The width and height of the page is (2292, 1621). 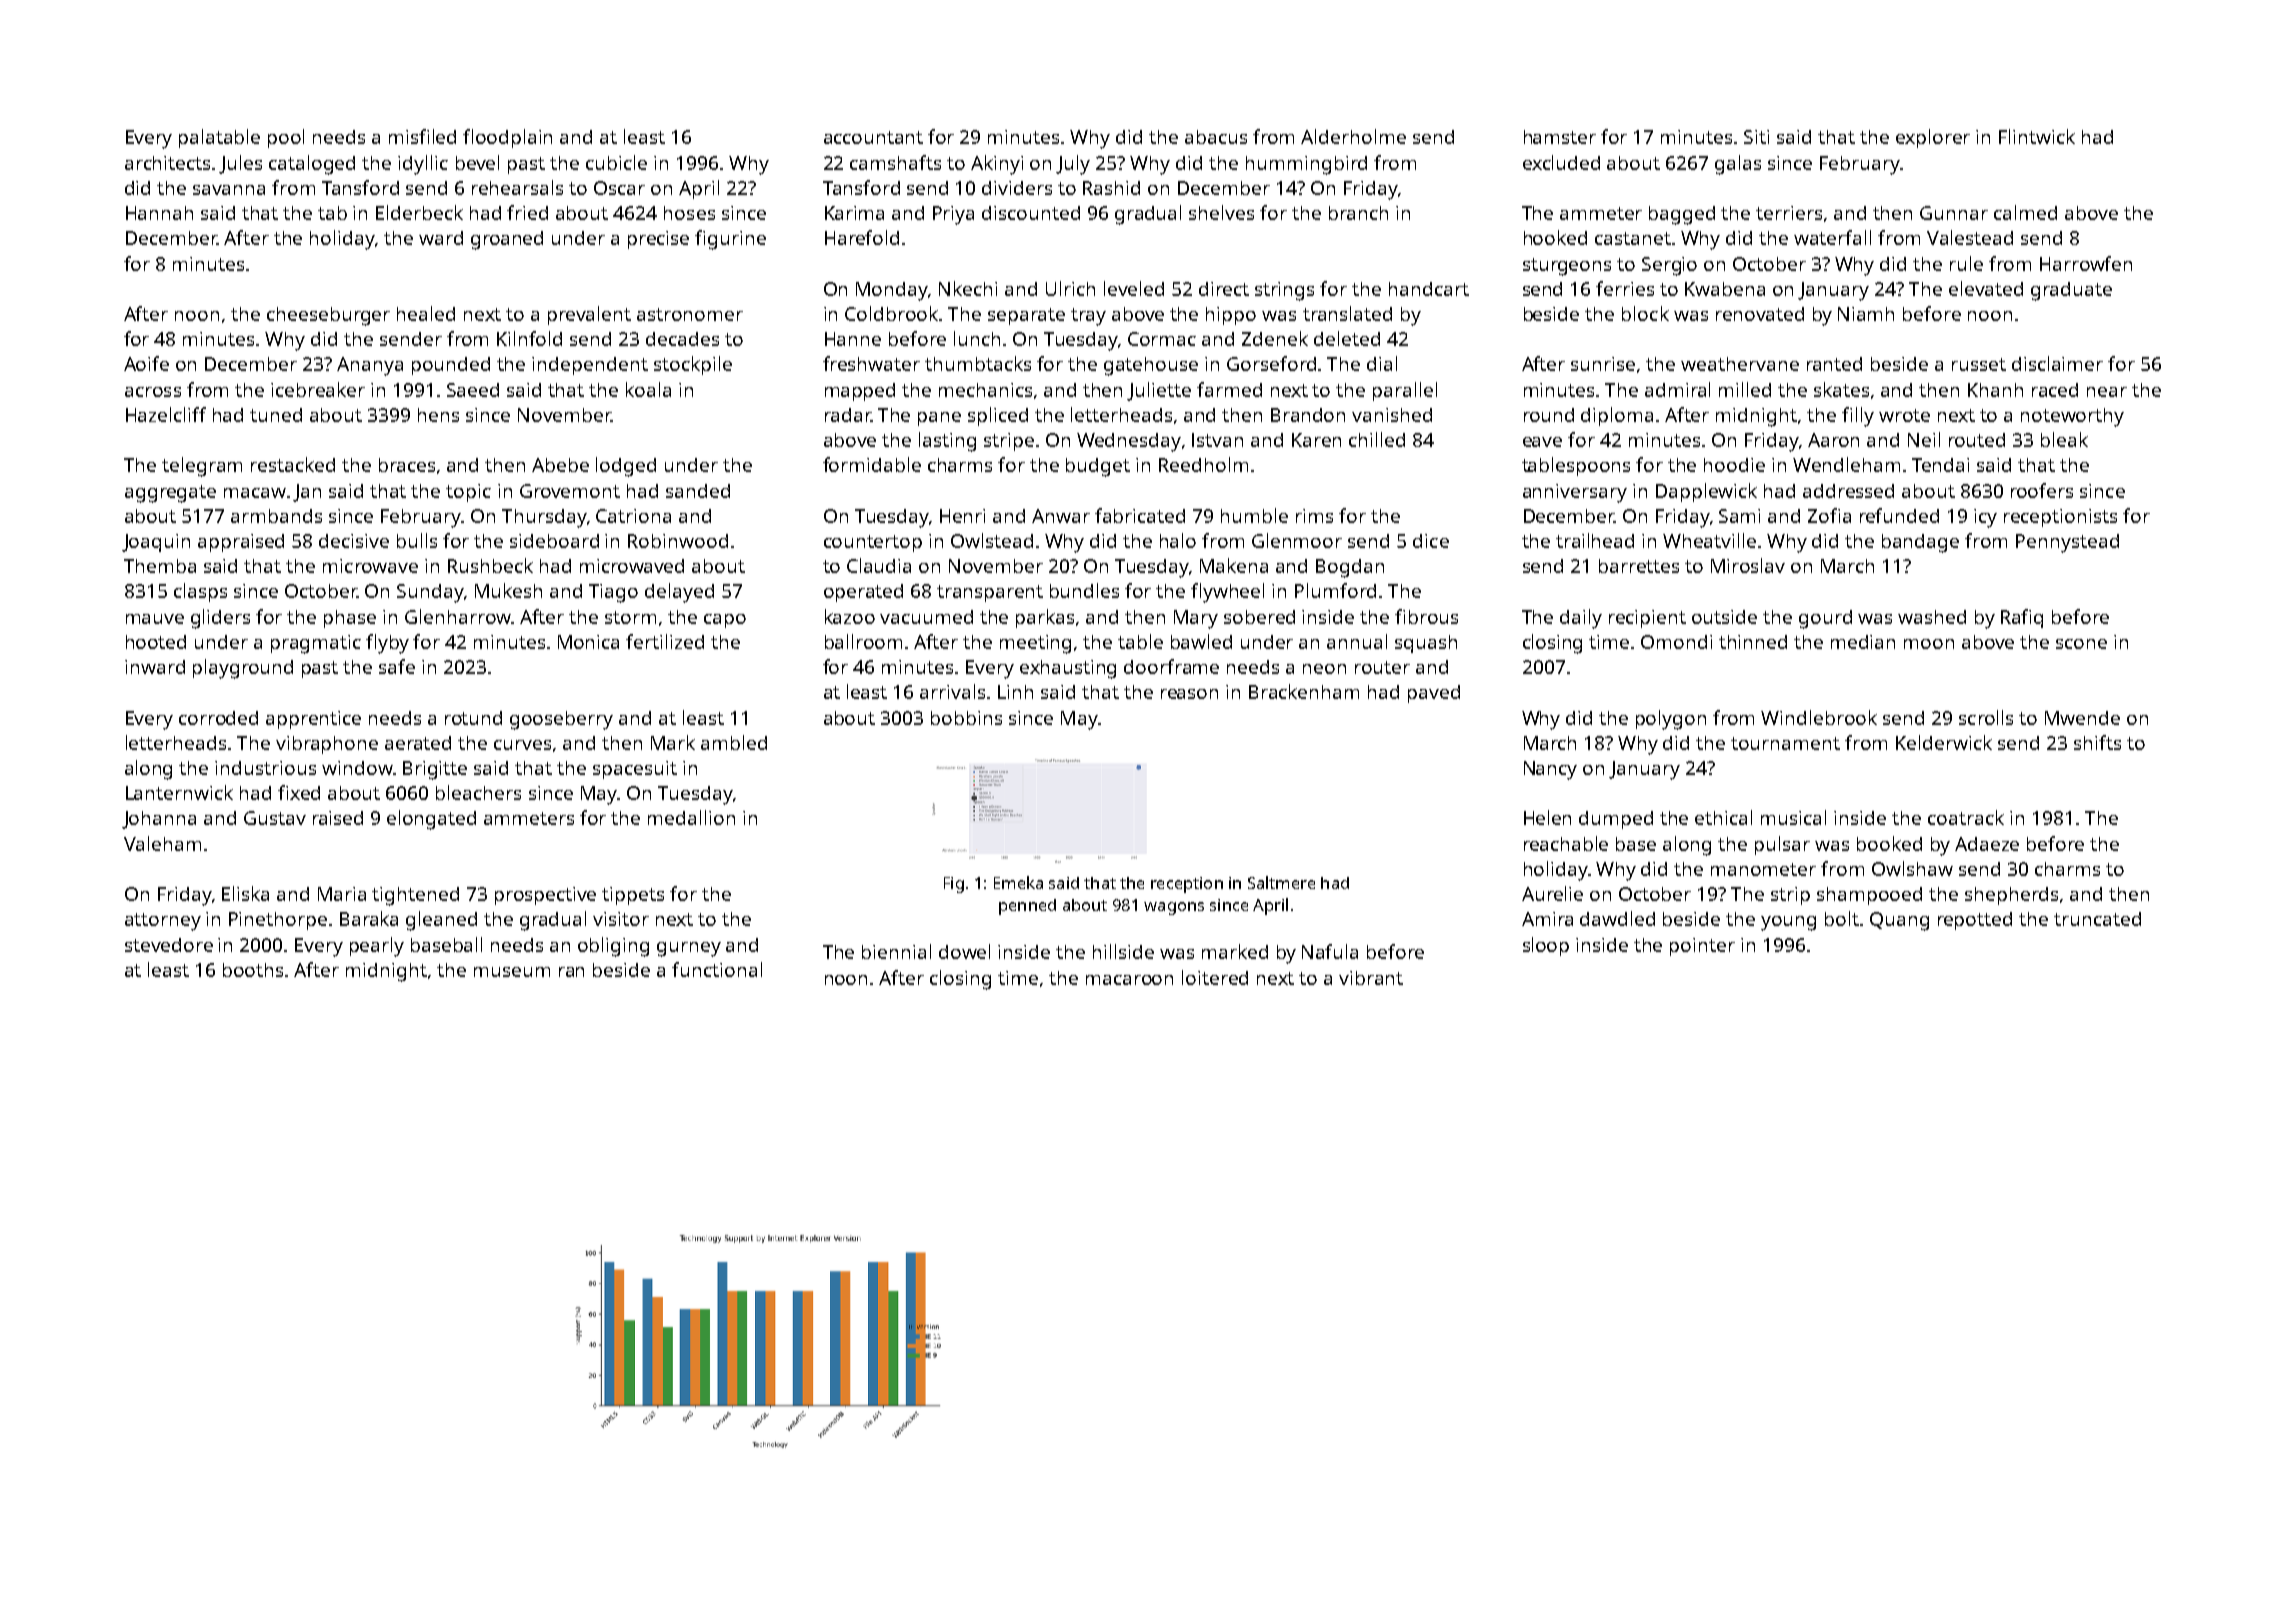 I want to click on booths, so click(x=253, y=970).
